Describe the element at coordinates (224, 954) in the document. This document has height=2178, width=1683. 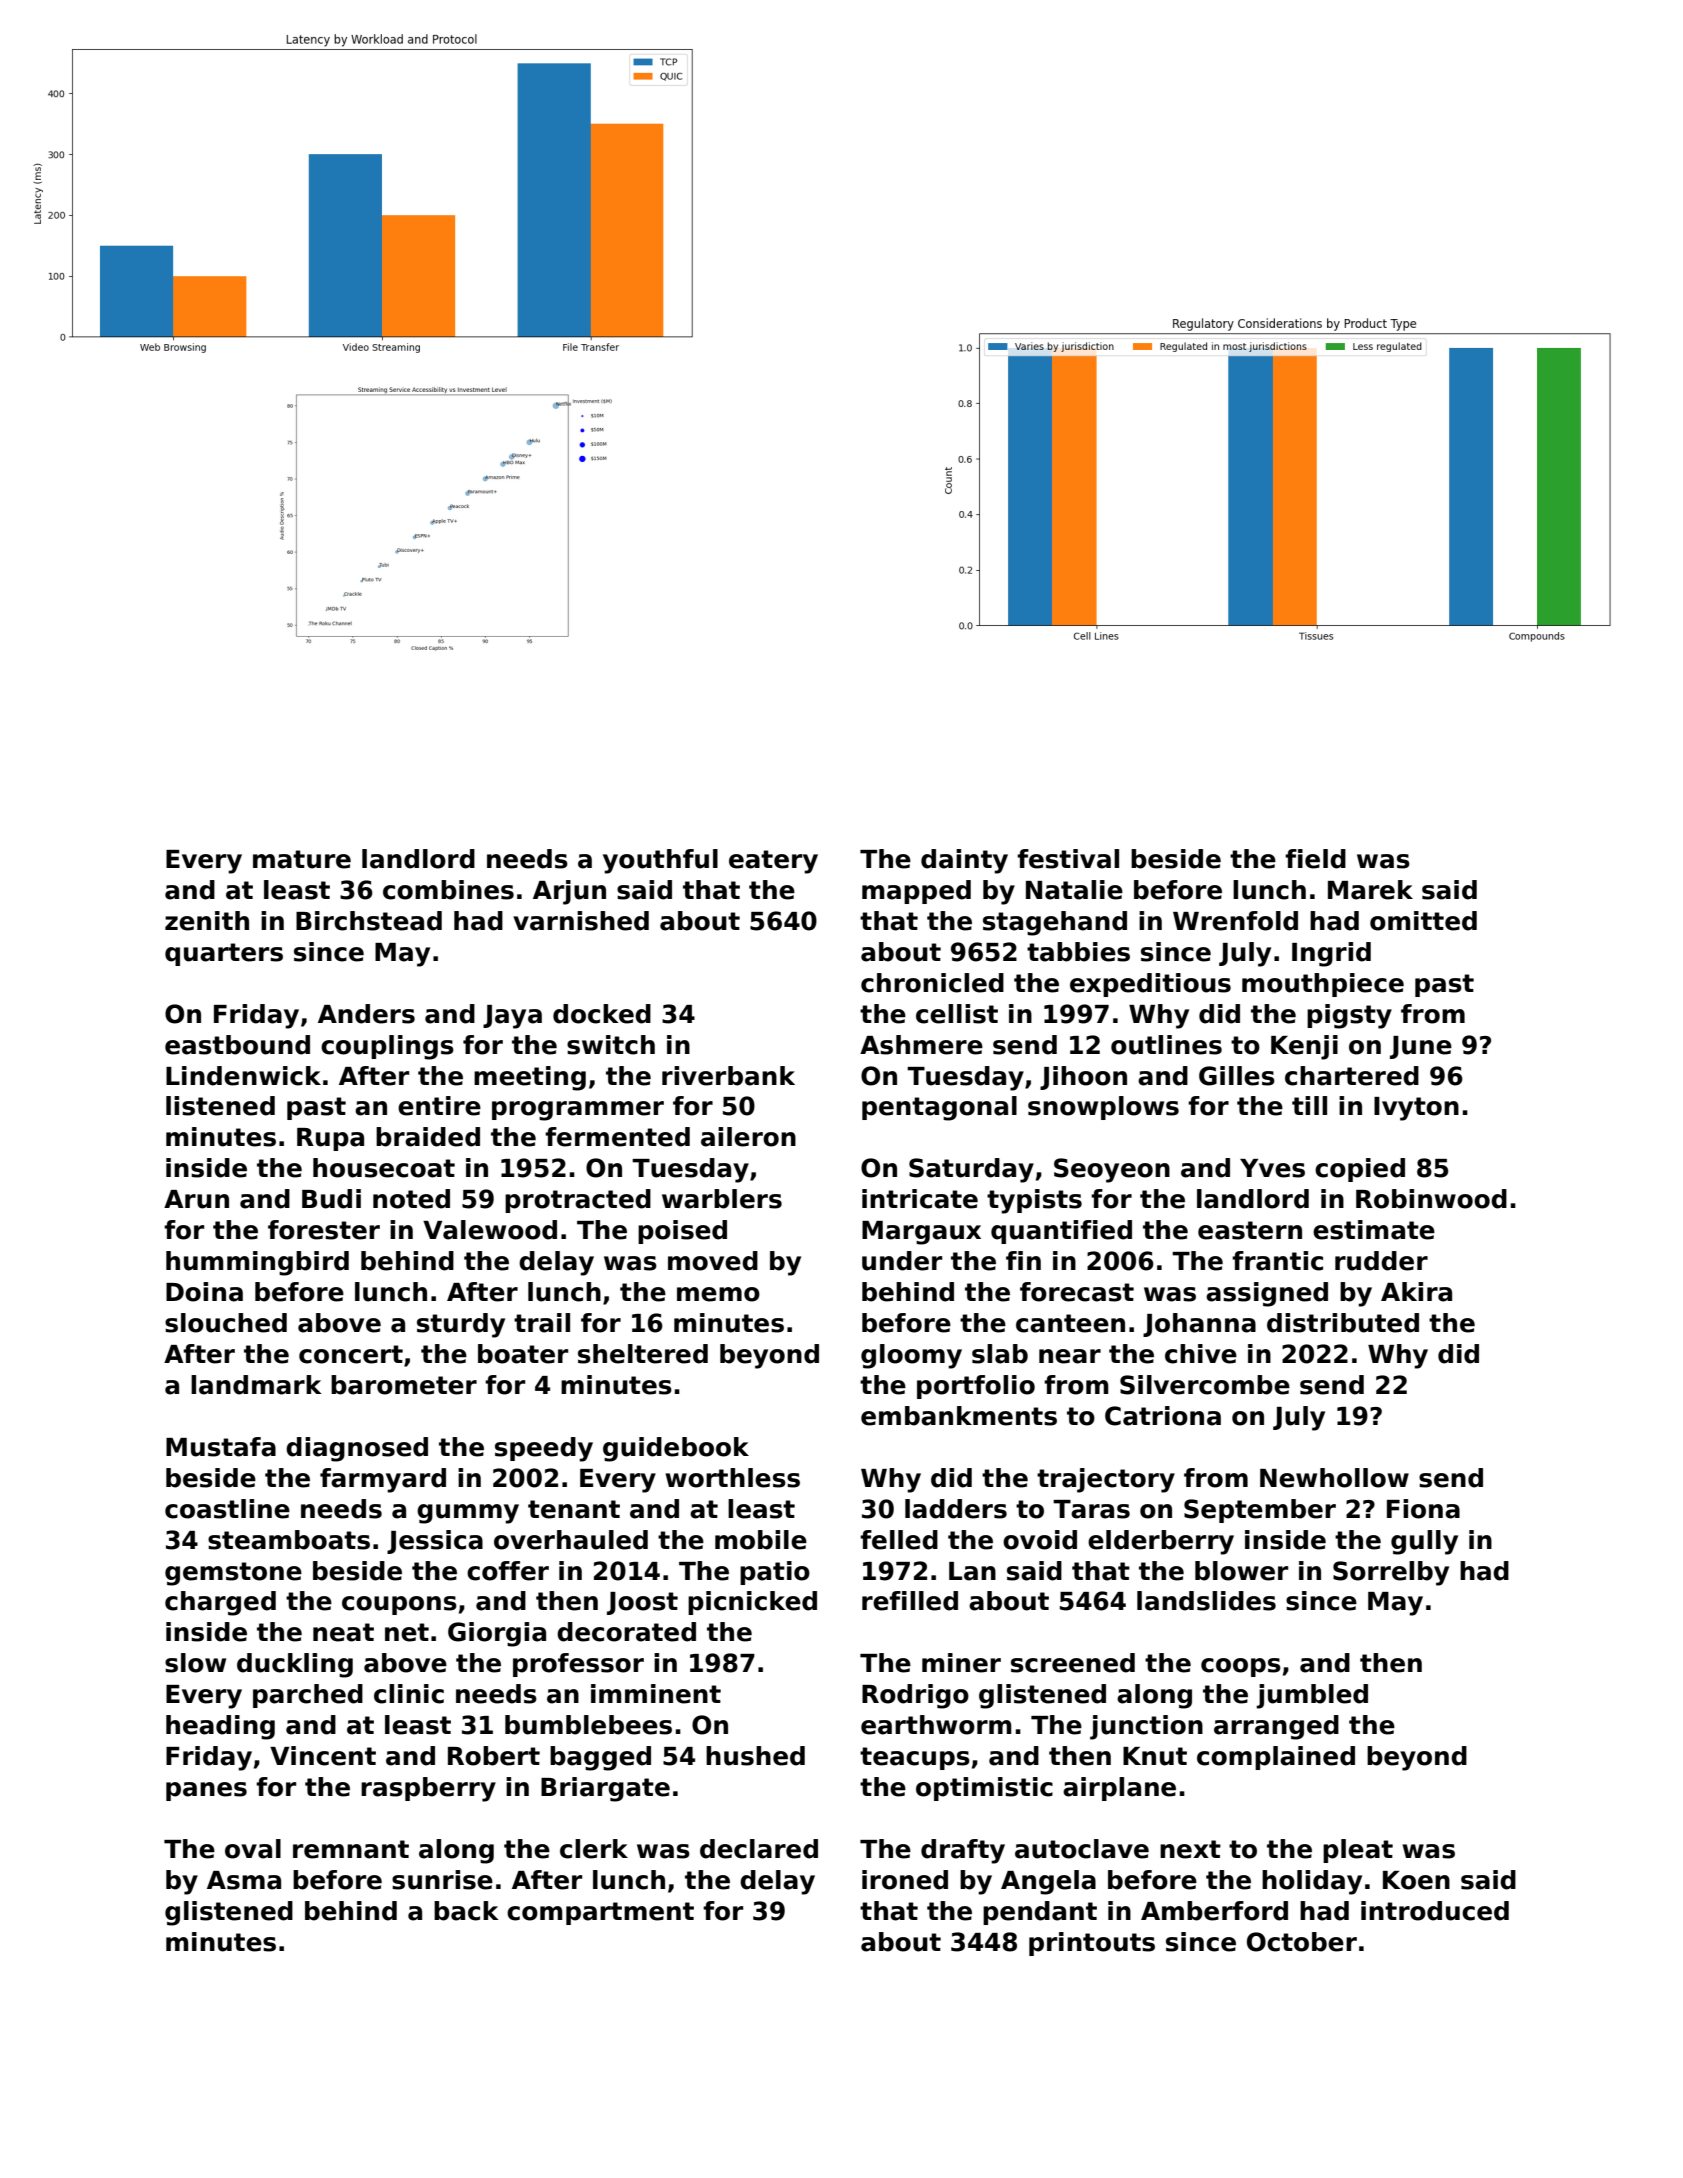
I see `quarters` at that location.
